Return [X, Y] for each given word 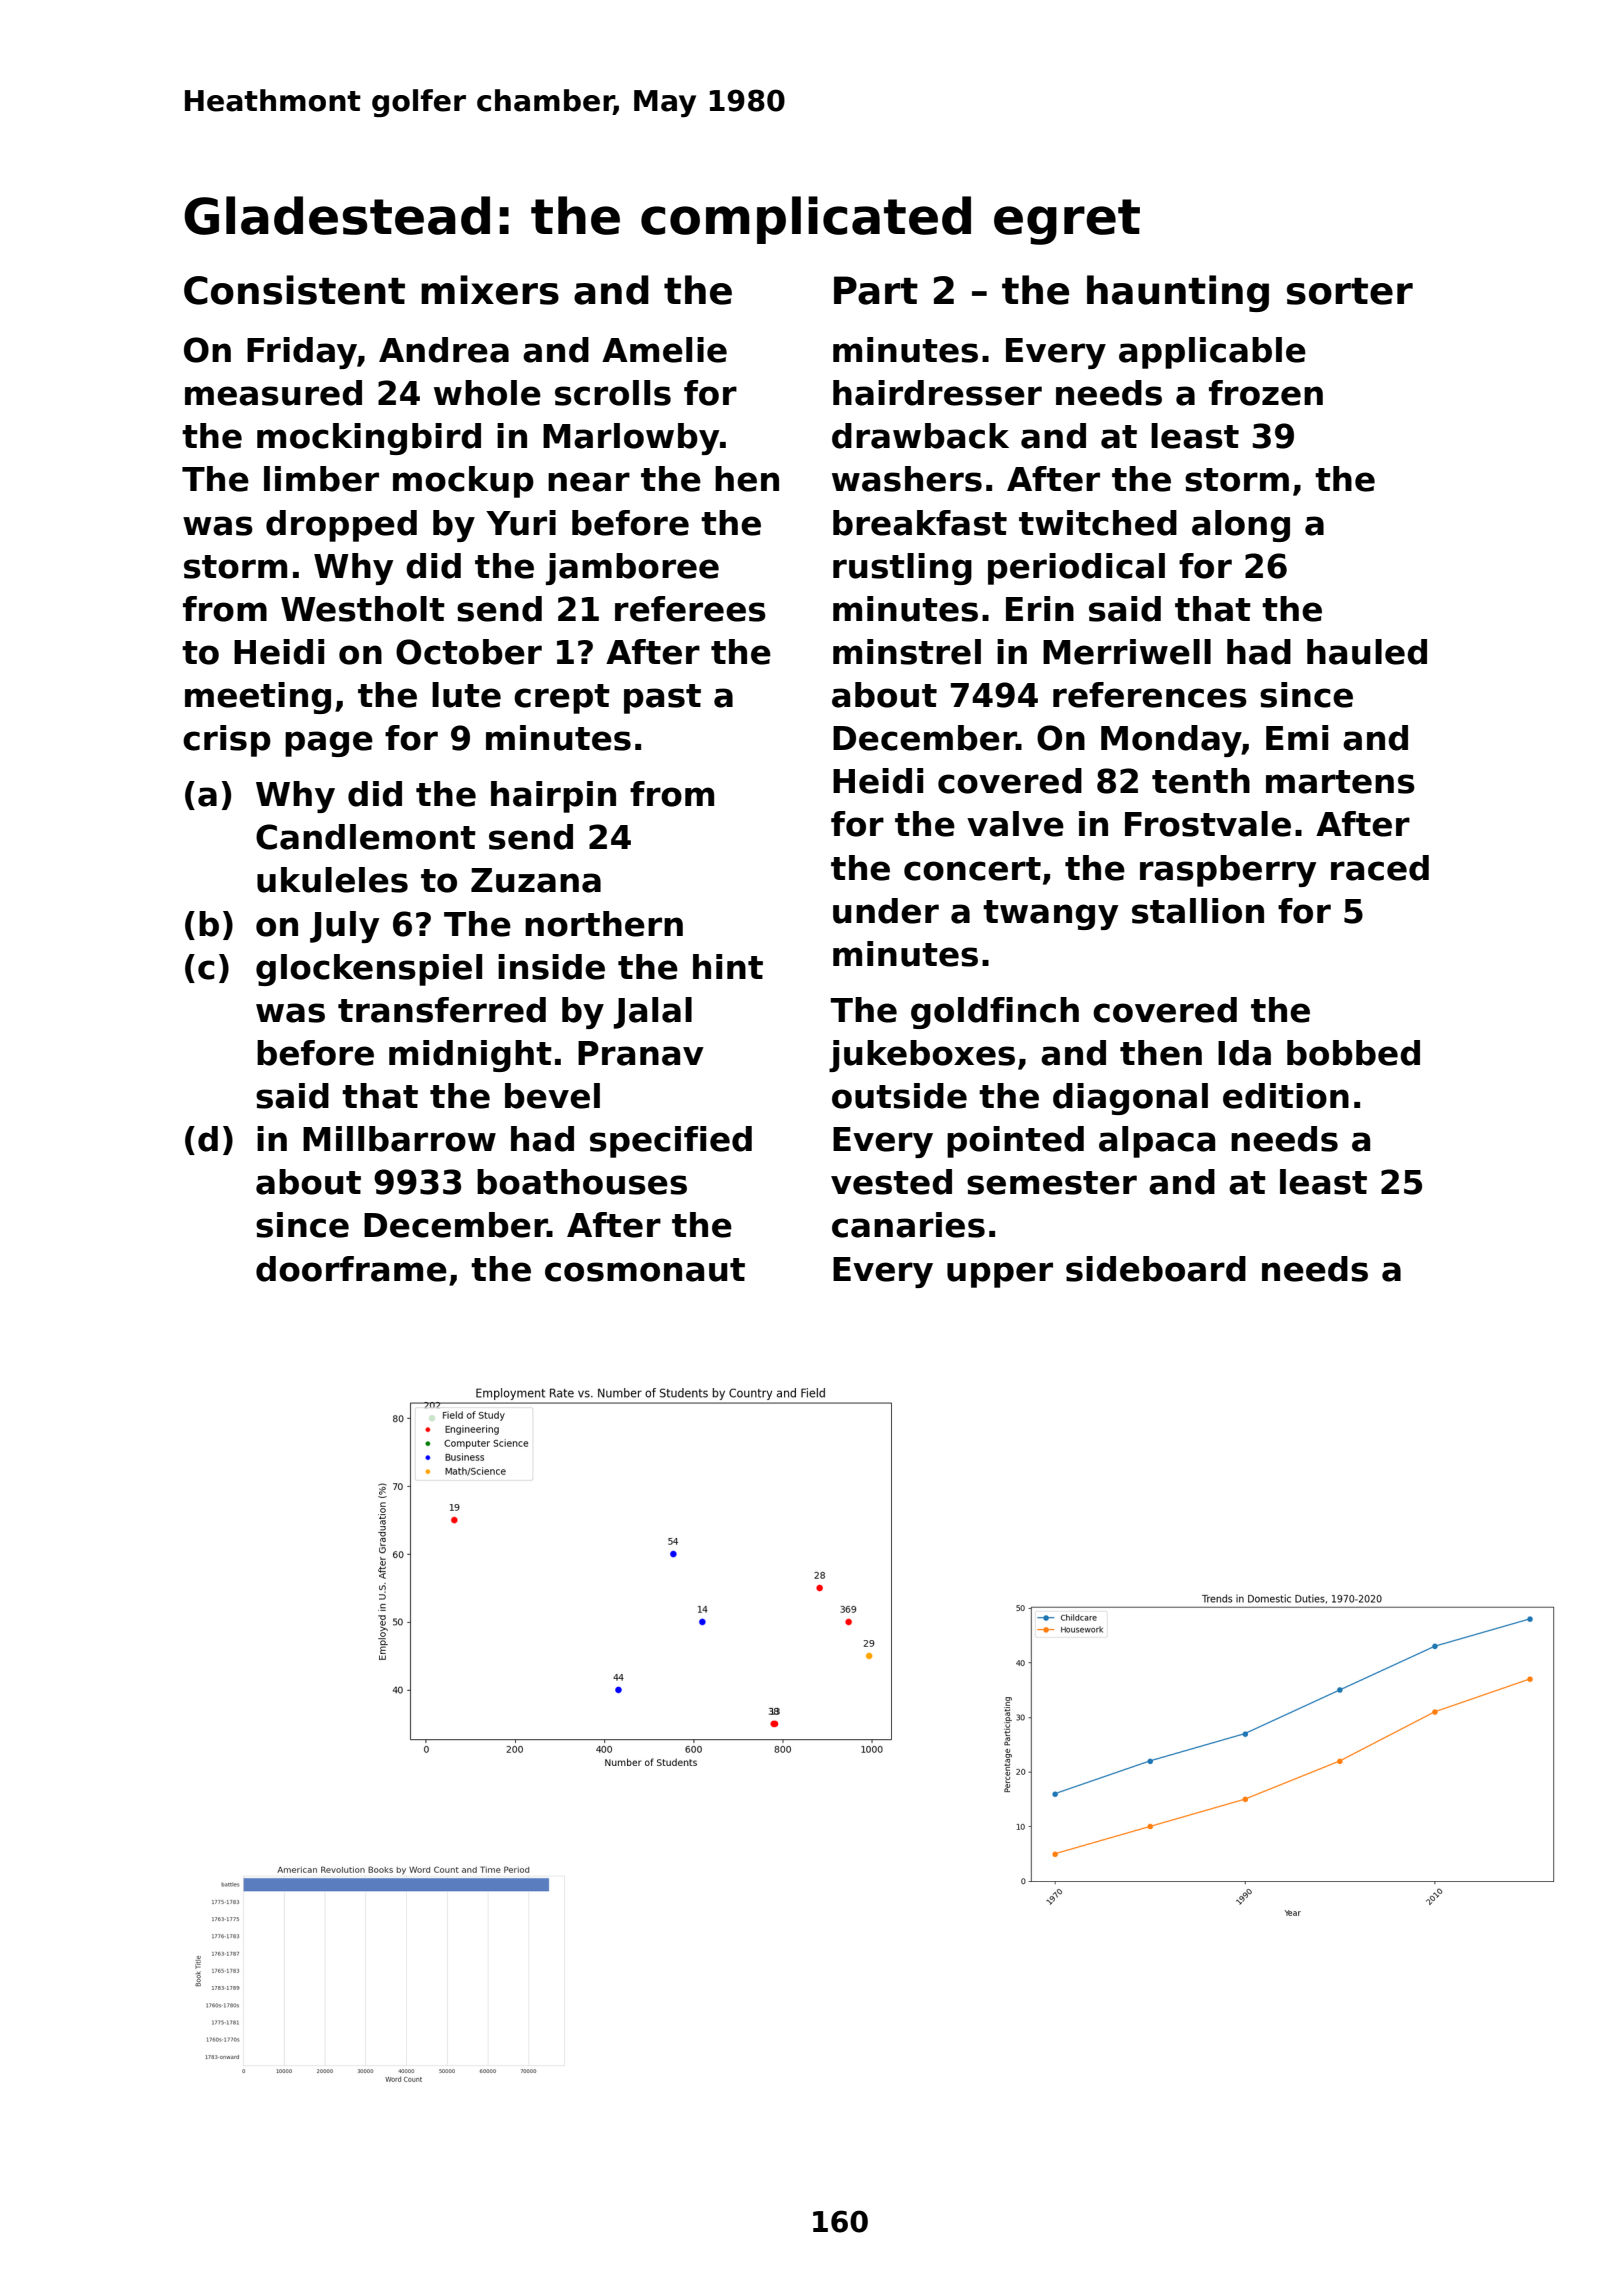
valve [1015, 824]
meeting [258, 698]
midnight [470, 1056]
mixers [490, 290]
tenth [1201, 781]
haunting [1178, 293]
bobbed [1353, 1053]
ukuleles [332, 880]
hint [728, 966]
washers [907, 479]
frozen [1266, 393]
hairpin [553, 797]
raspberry [1228, 871]
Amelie [664, 350]
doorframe [351, 1269]
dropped [341, 526]
